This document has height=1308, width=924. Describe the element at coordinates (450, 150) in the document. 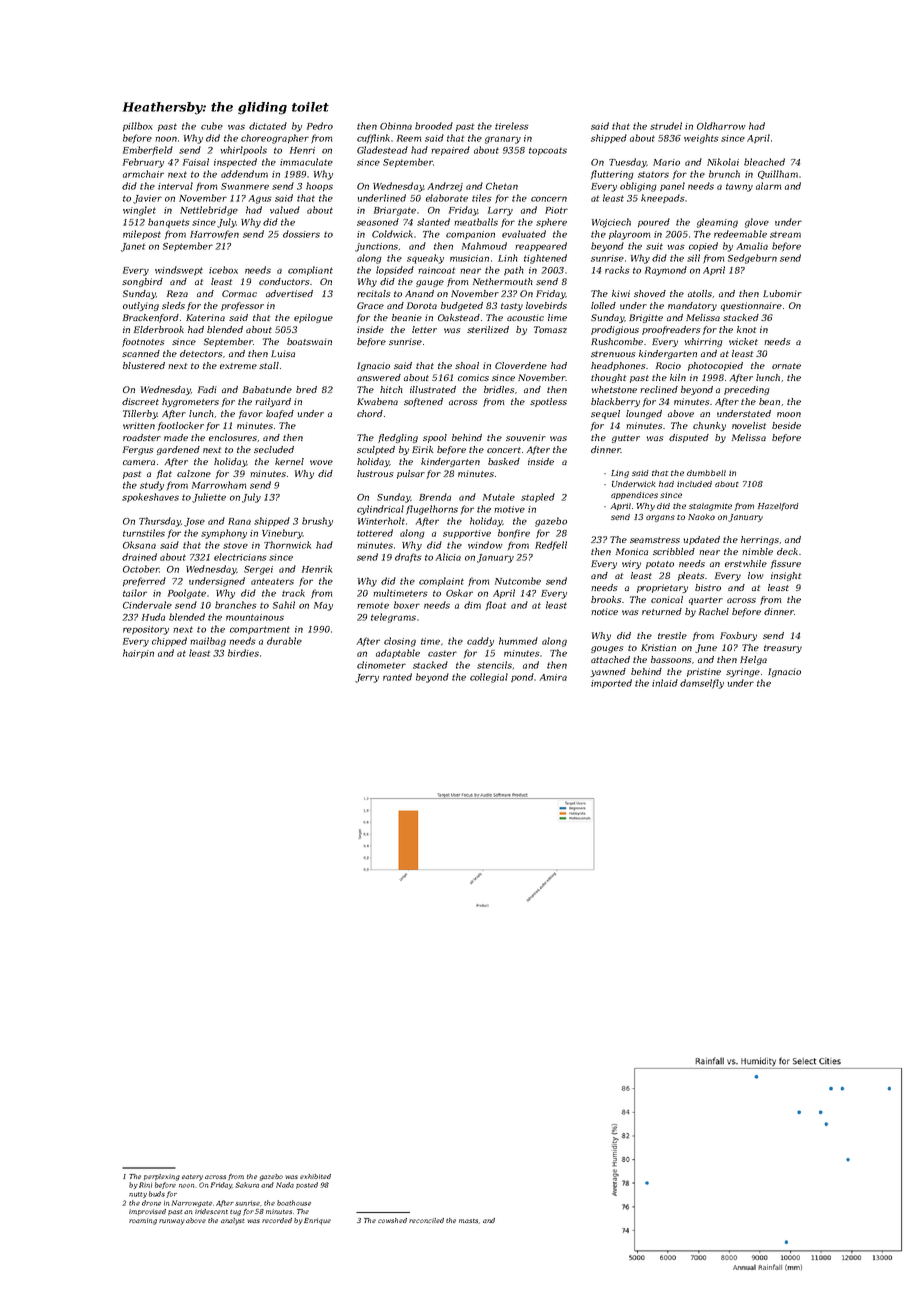

I see `repaired` at that location.
